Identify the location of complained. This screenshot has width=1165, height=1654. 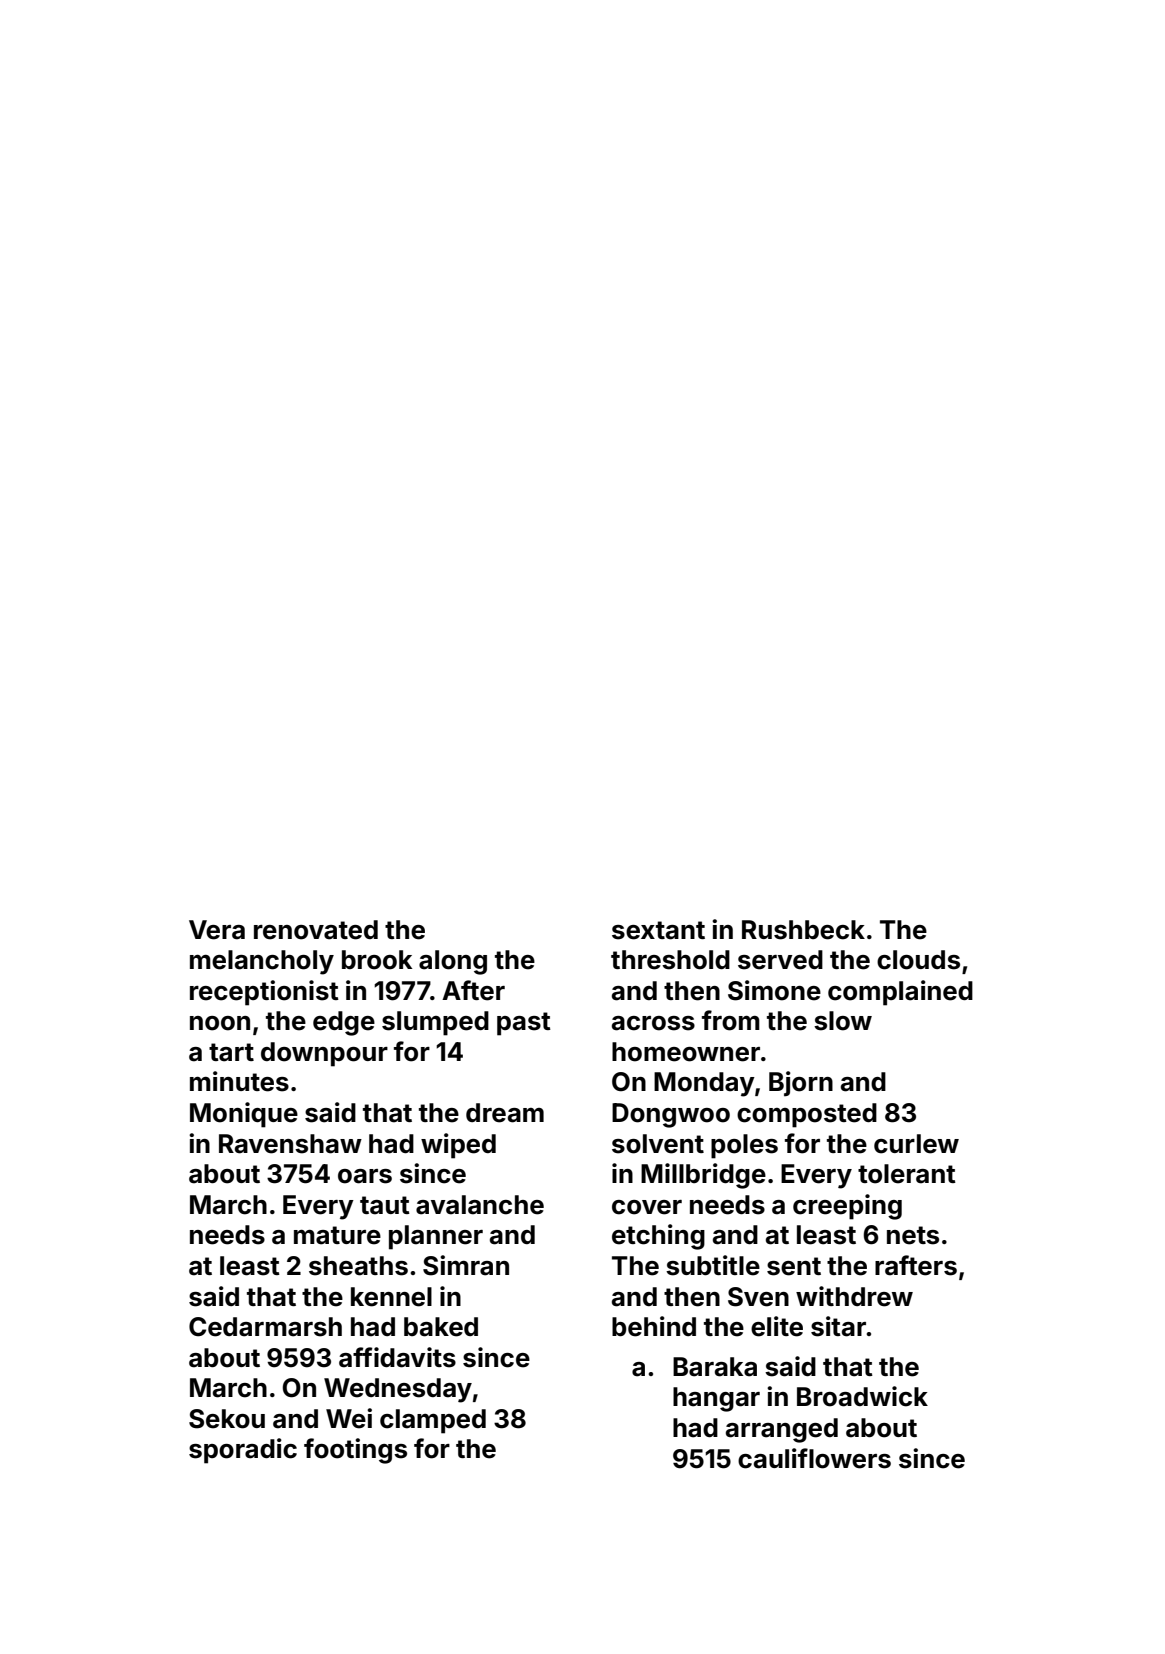
(900, 993).
